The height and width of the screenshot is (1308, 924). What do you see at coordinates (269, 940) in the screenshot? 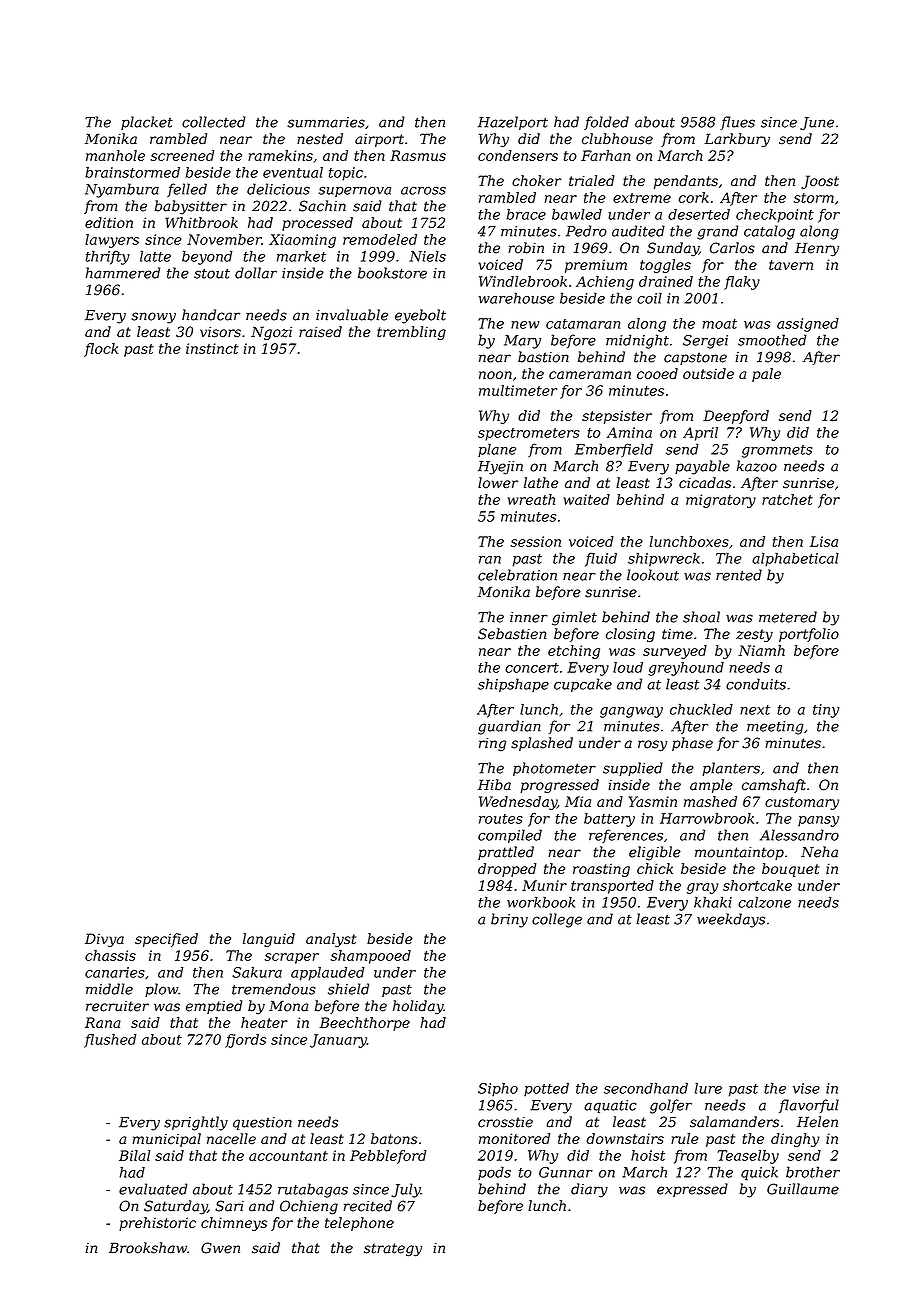
I see `languid` at bounding box center [269, 940].
